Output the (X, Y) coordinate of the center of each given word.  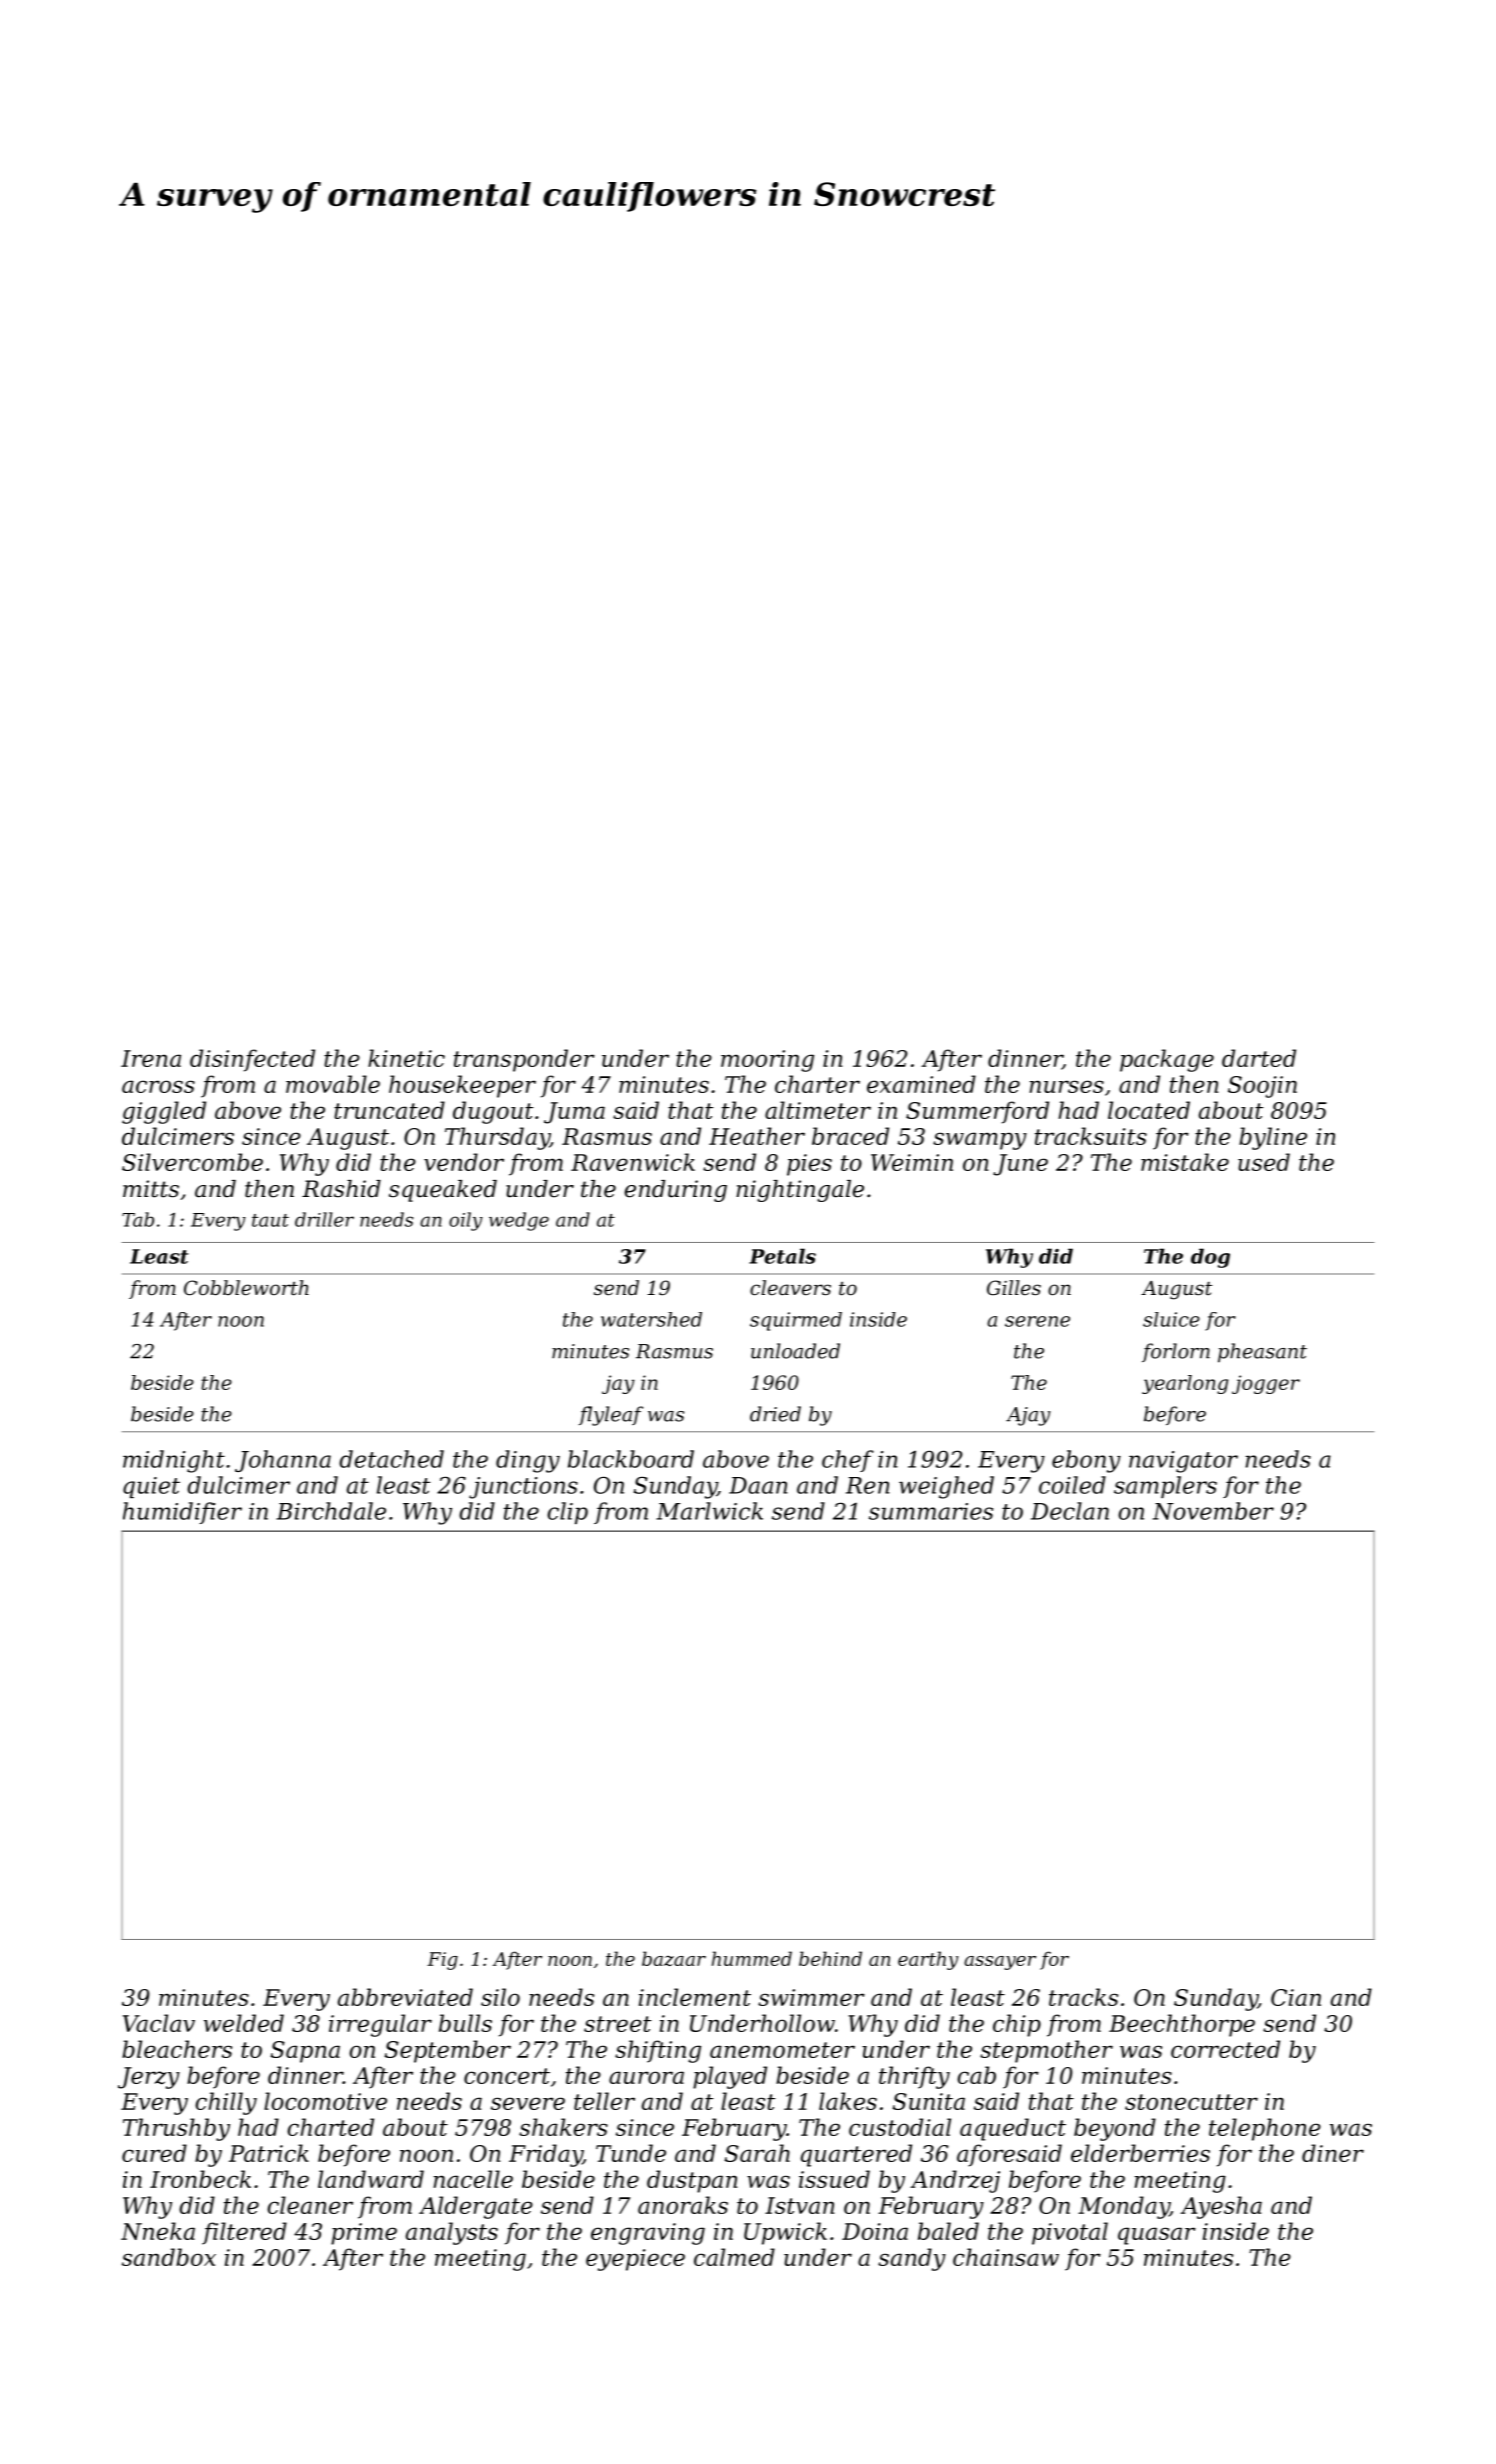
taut (270, 1220)
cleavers (790, 1288)
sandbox (169, 2257)
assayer (1000, 1963)
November (1213, 1511)
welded (244, 2023)
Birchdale (331, 1511)
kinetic (406, 1058)
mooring (767, 1061)
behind (830, 1958)
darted (1259, 1058)
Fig (442, 1961)
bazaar (674, 1958)
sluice (1171, 1319)
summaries (931, 1511)
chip (1017, 2025)
